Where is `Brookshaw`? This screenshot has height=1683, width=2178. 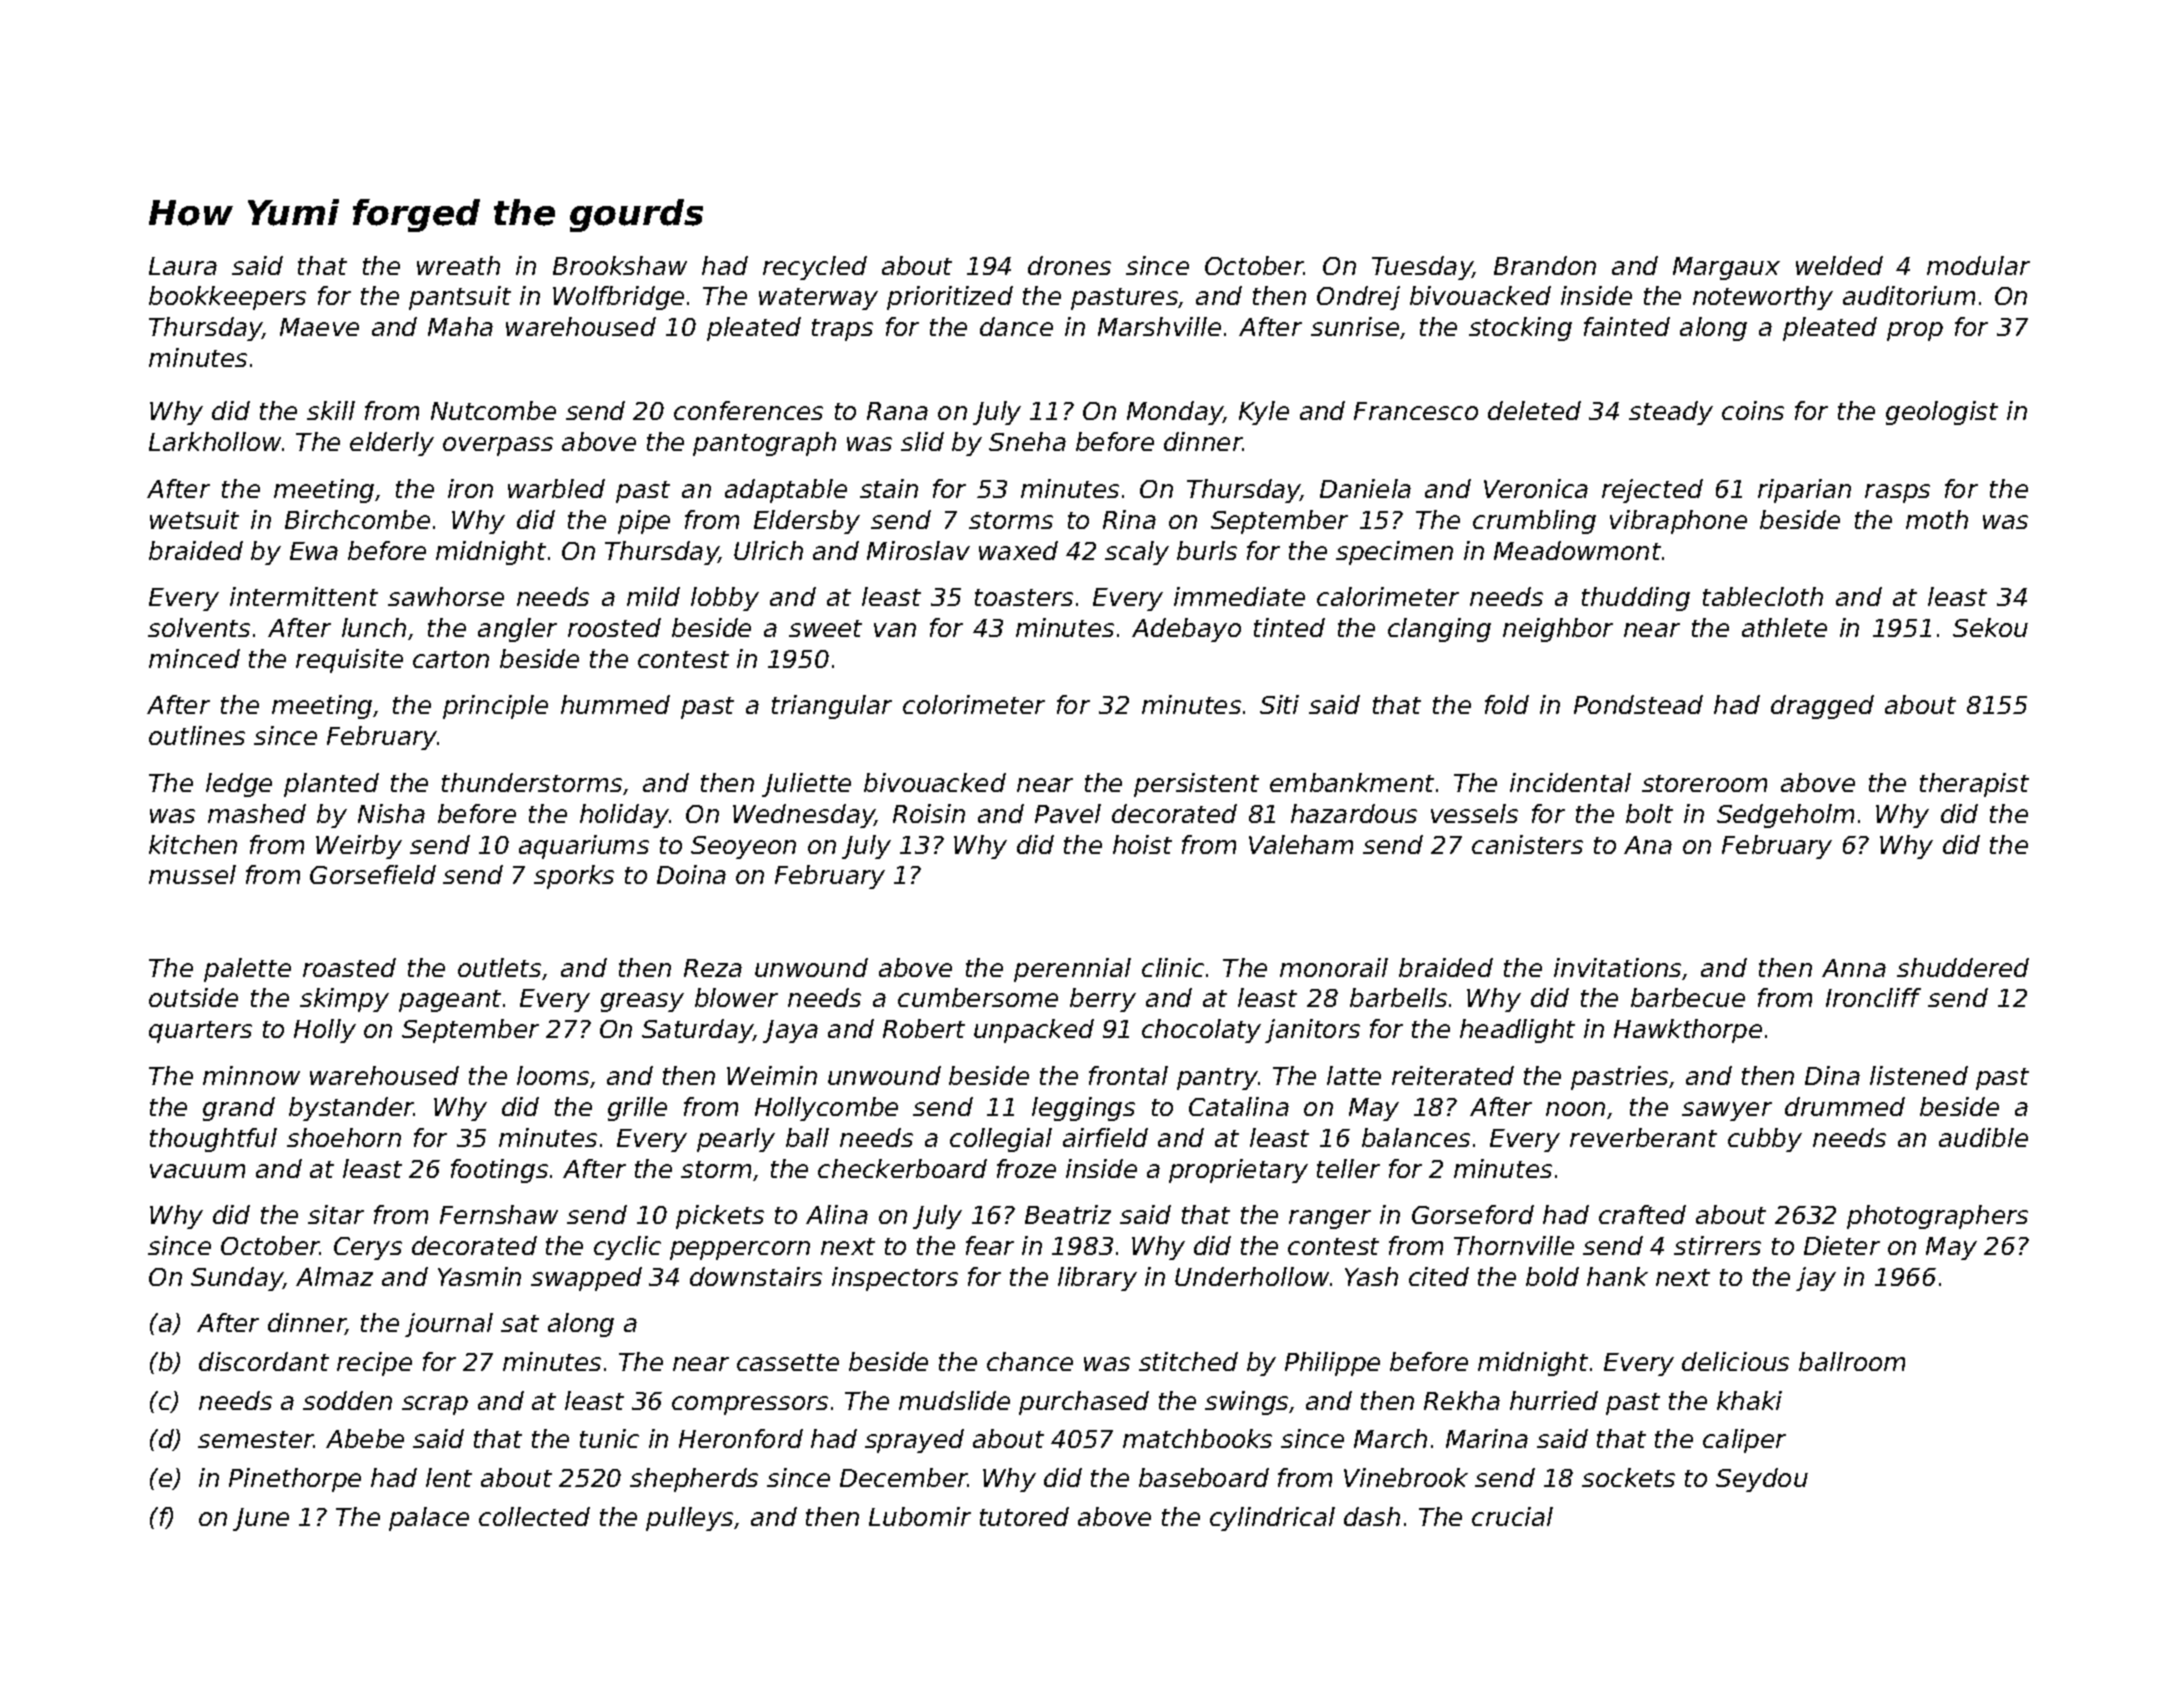
Brookshaw is located at coordinates (620, 265).
